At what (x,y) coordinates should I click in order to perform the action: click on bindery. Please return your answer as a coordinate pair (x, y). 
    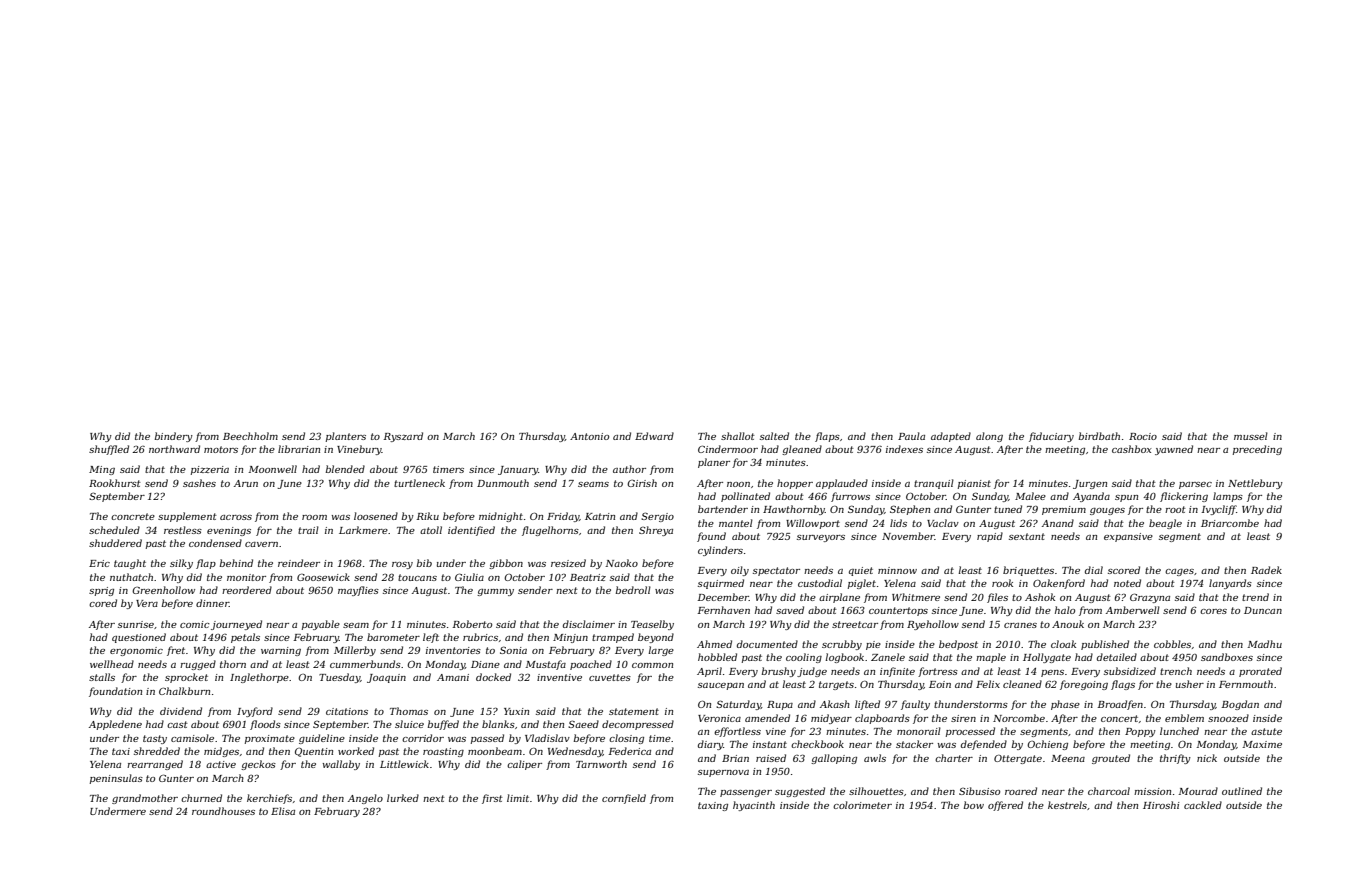
    Looking at the image, I should click on (174, 437).
